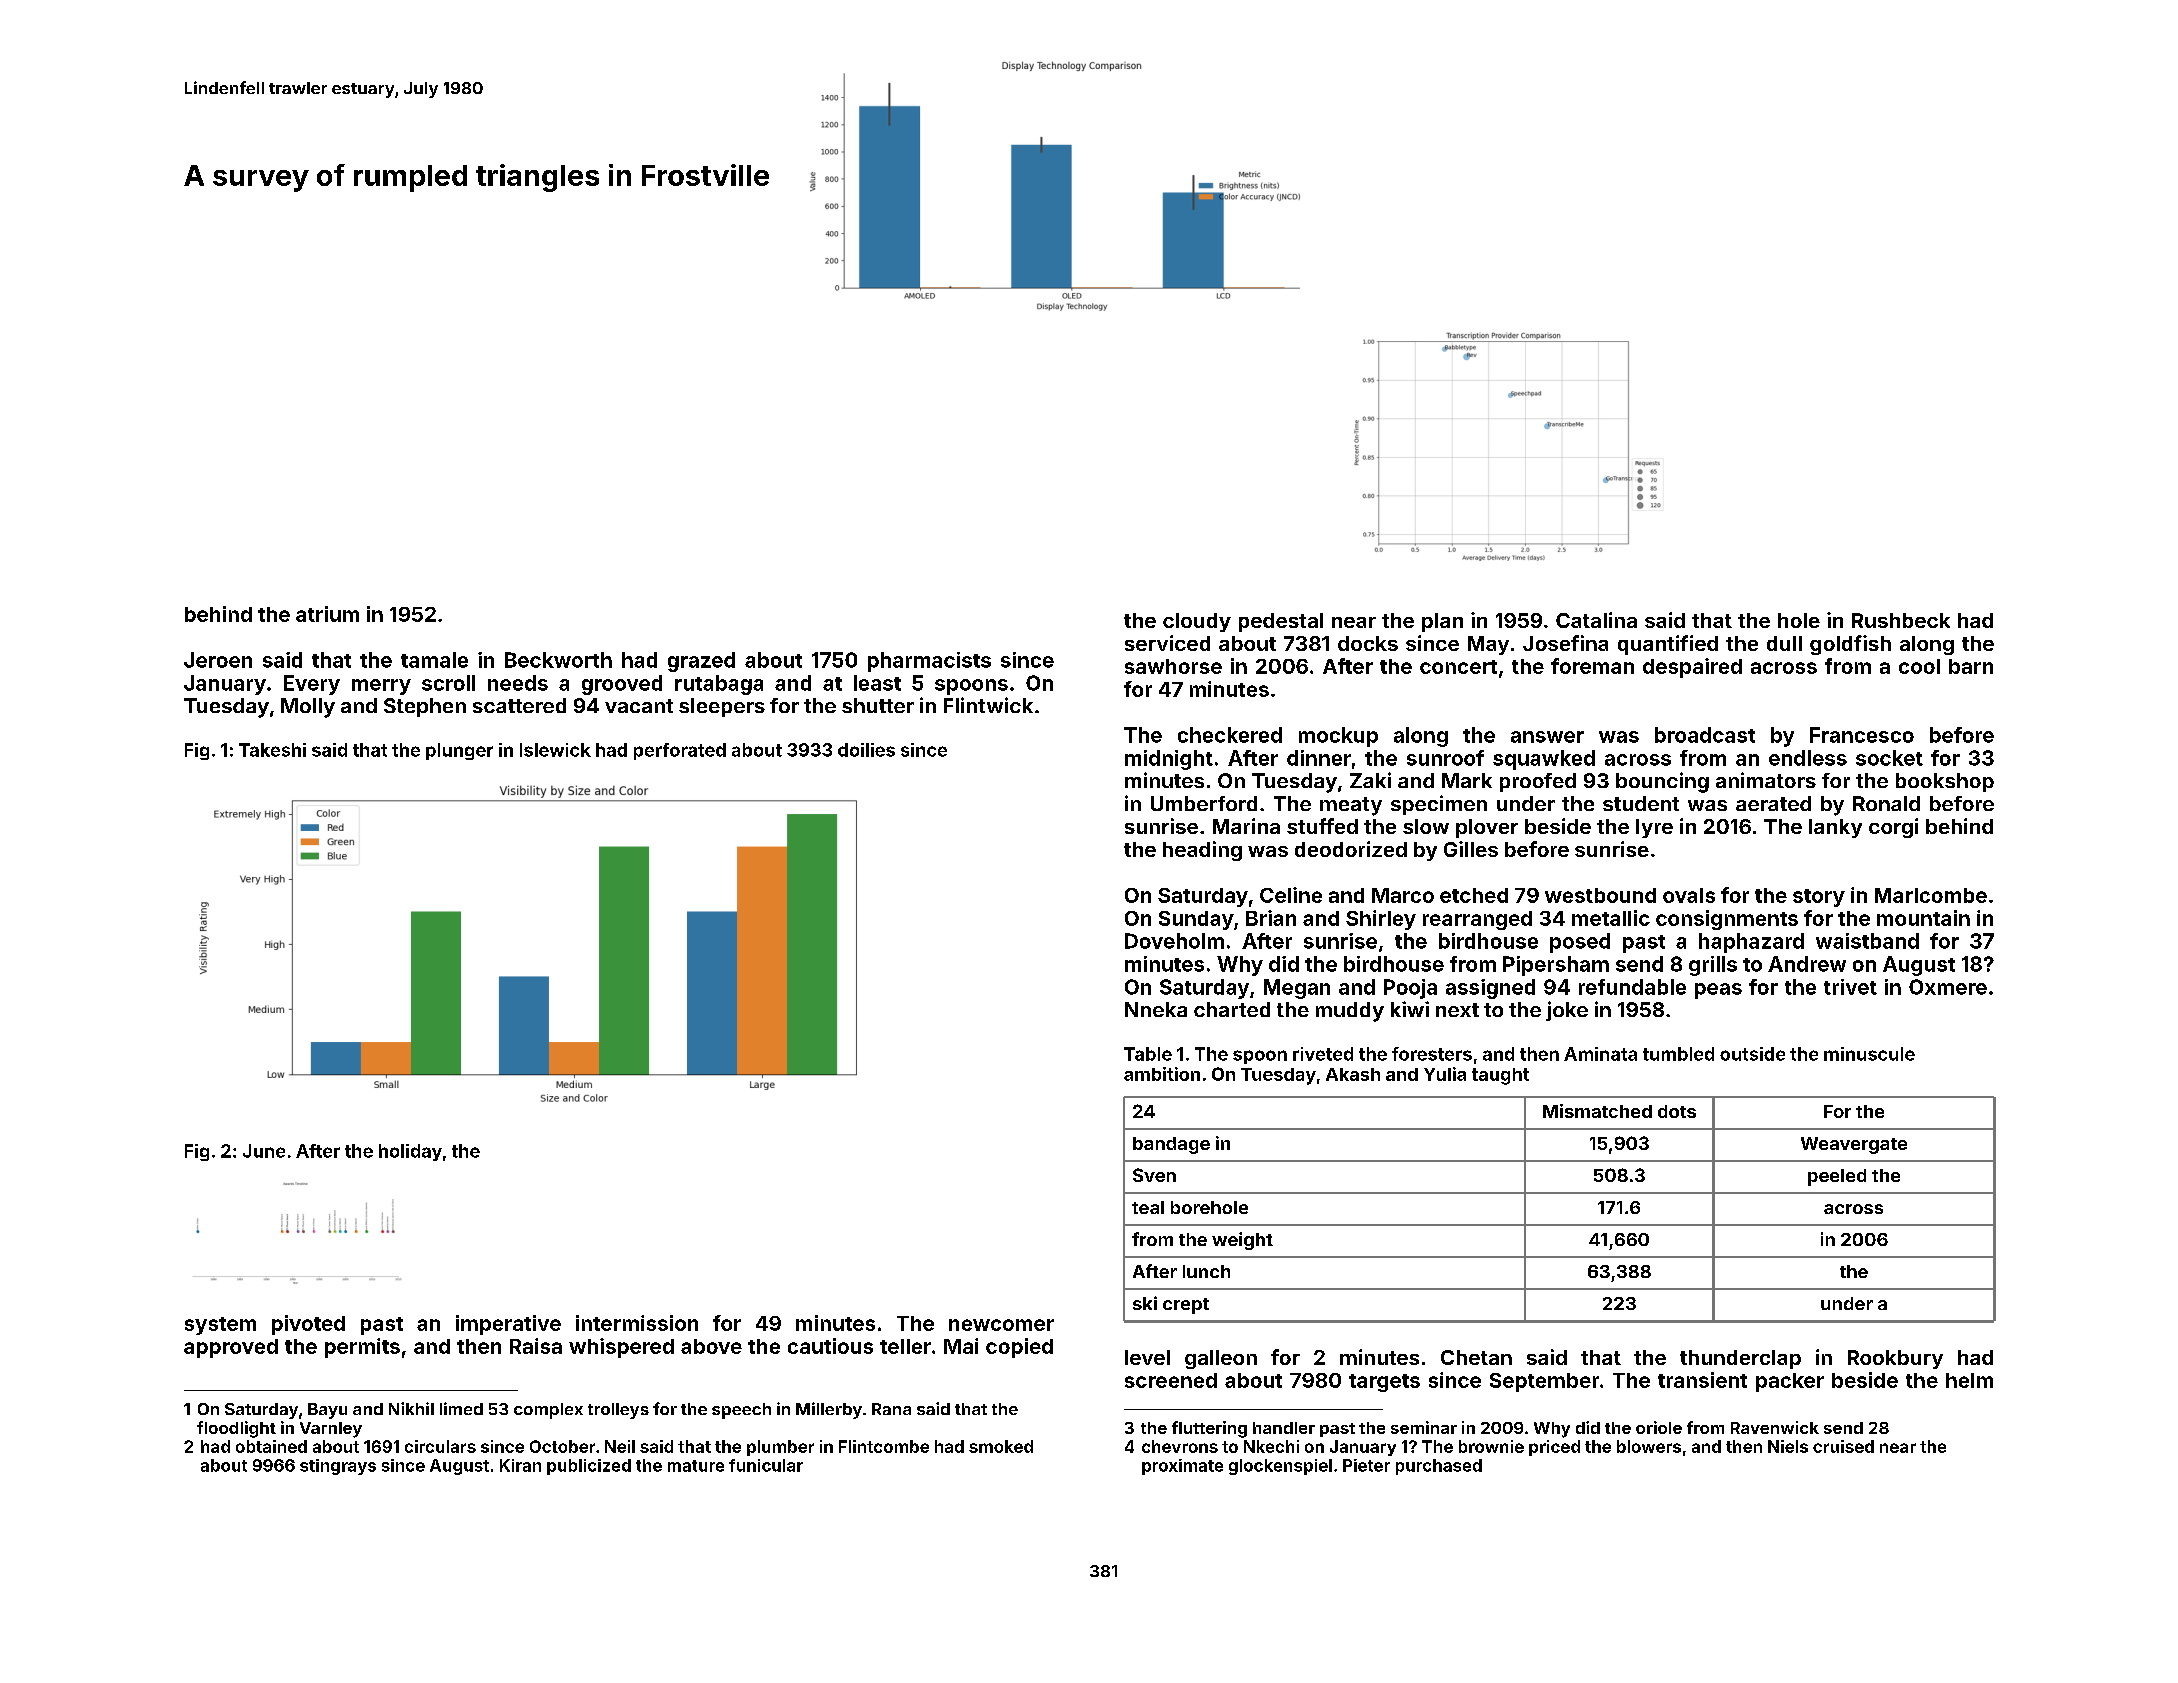 This image has height=1683, width=2178. Describe the element at coordinates (1384, 1383) in the image. I see `targets` at that location.
